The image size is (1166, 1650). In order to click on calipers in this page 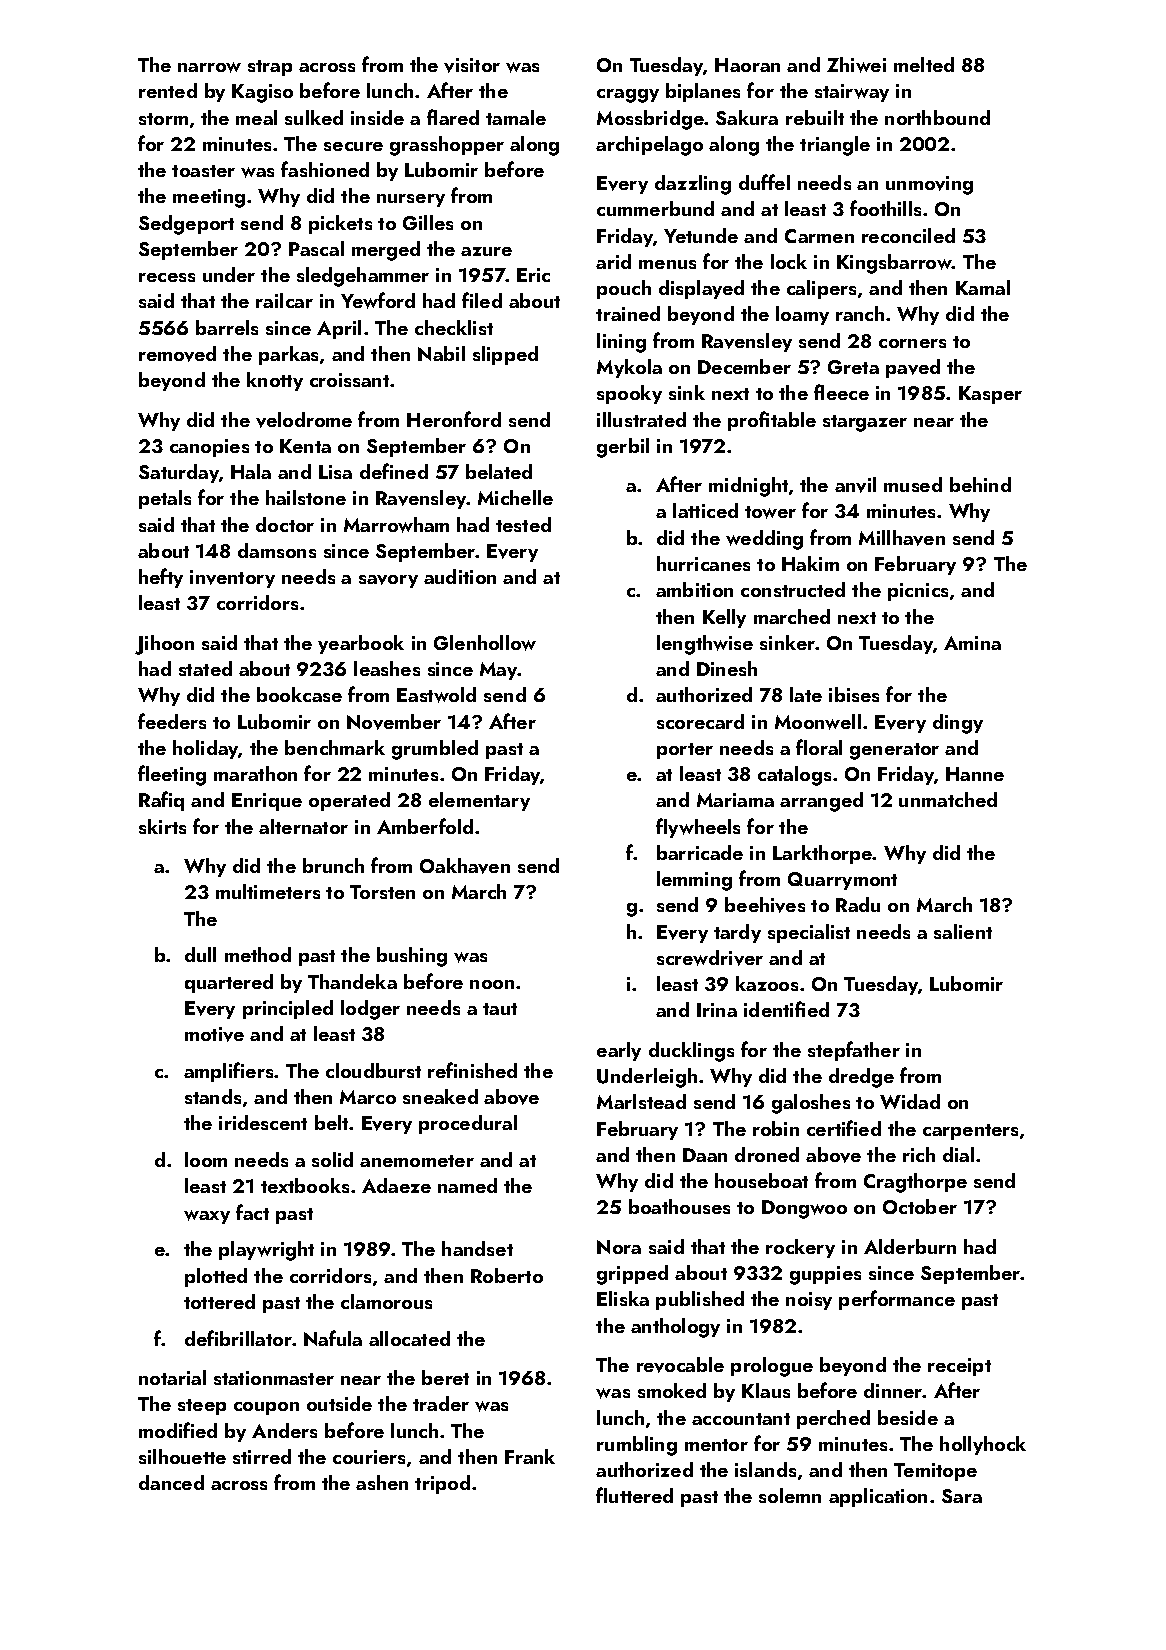, I will do `click(821, 289)`.
